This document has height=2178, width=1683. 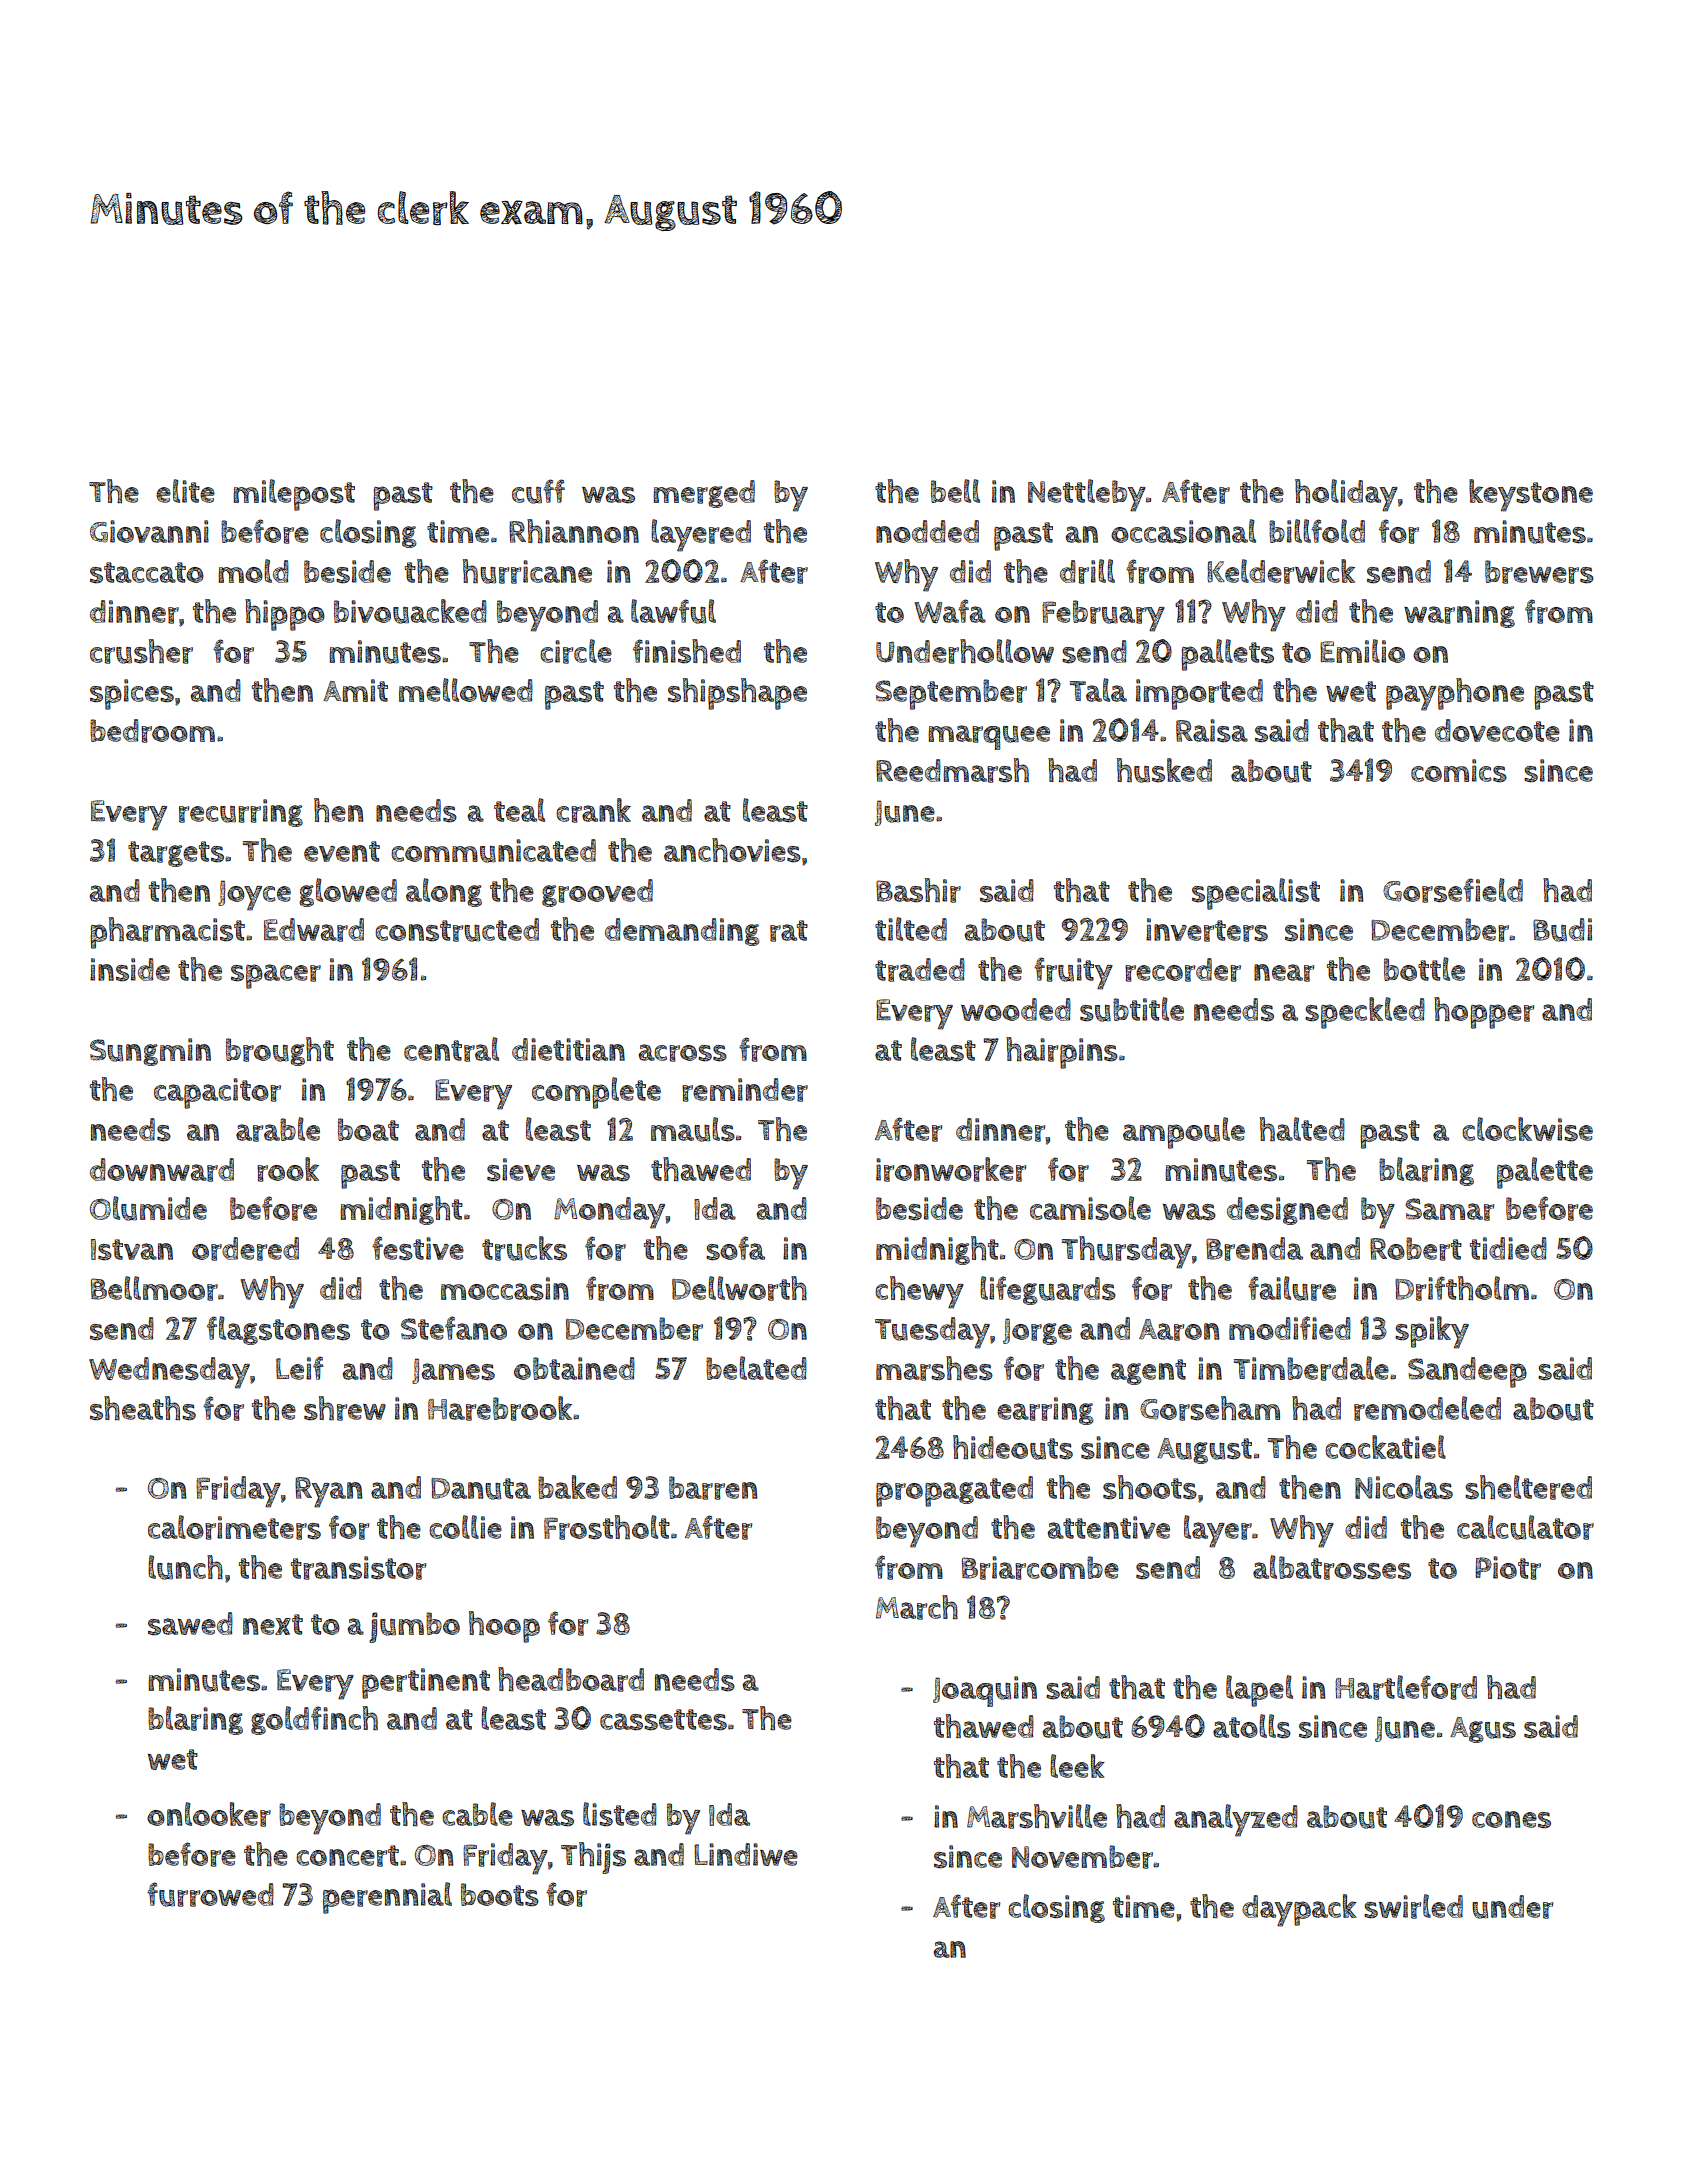 What do you see at coordinates (1199, 694) in the document?
I see `imported` at bounding box center [1199, 694].
